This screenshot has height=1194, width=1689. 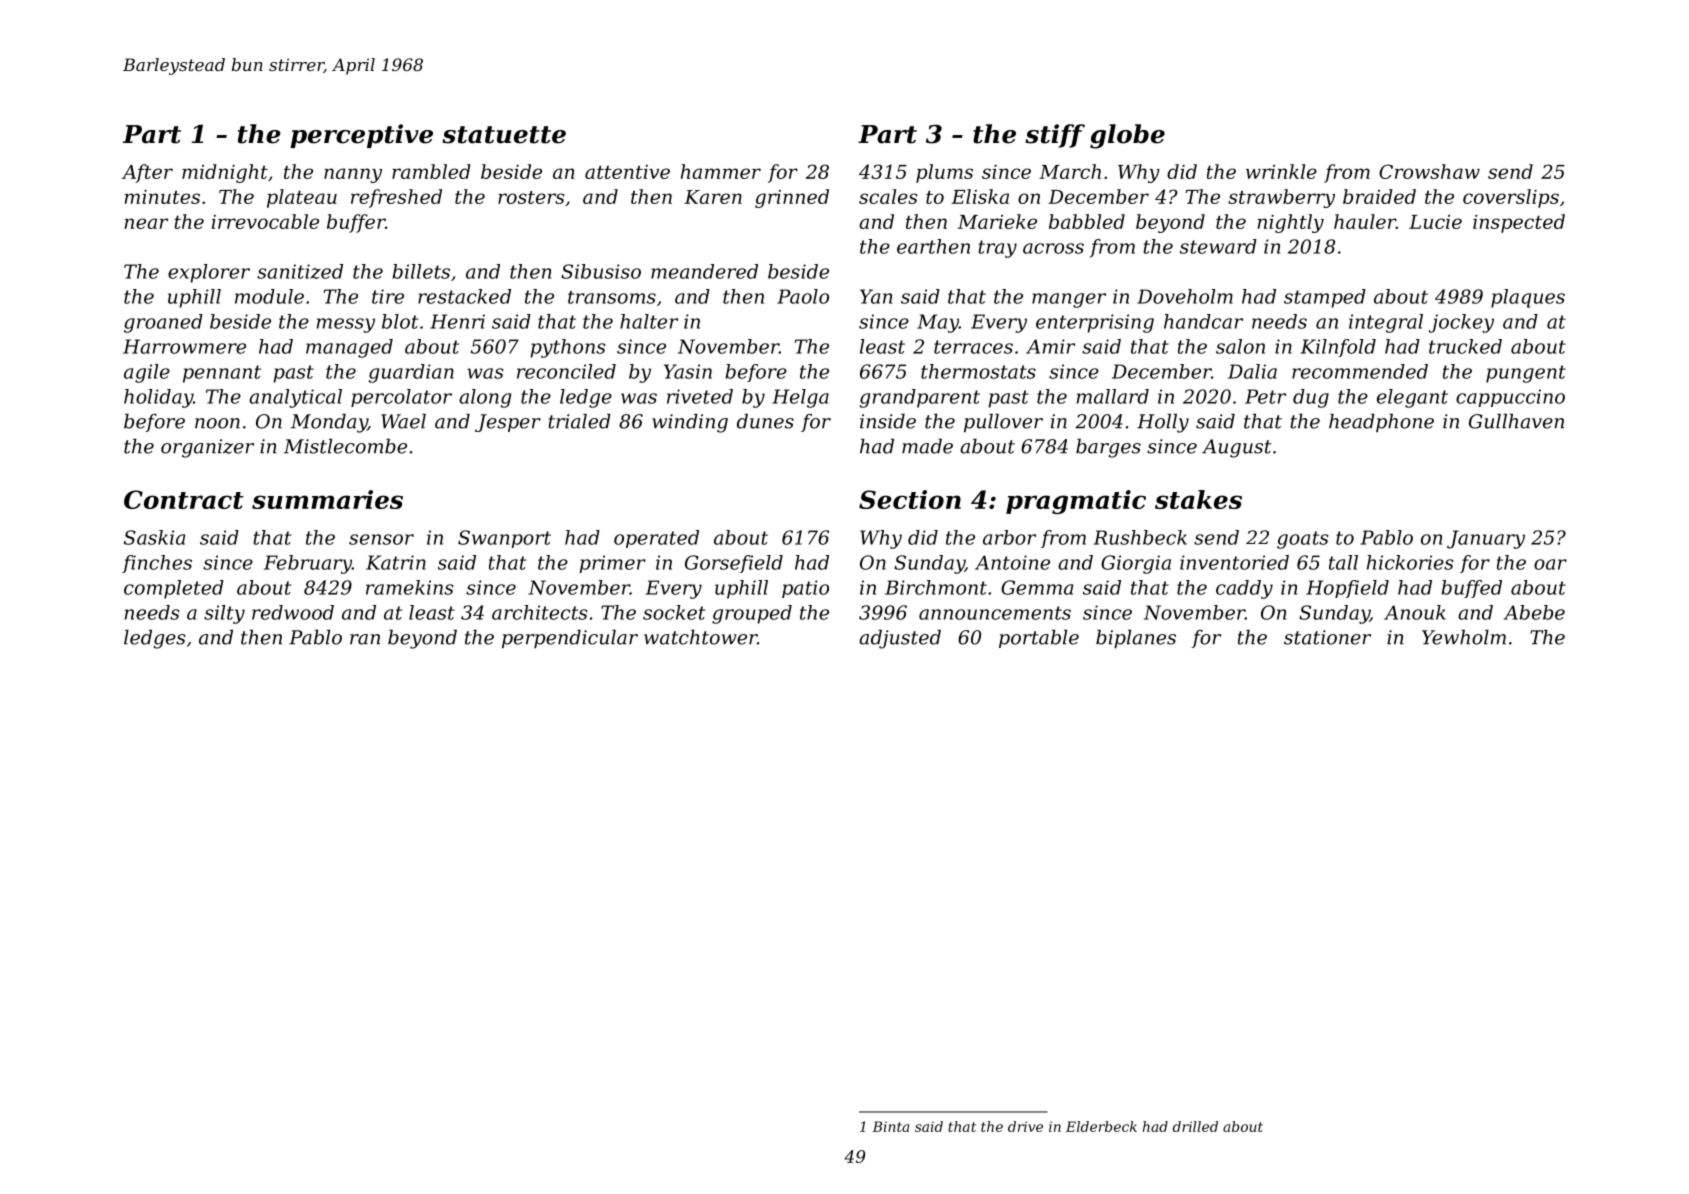 What do you see at coordinates (900, 639) in the screenshot?
I see `adjusted` at bounding box center [900, 639].
